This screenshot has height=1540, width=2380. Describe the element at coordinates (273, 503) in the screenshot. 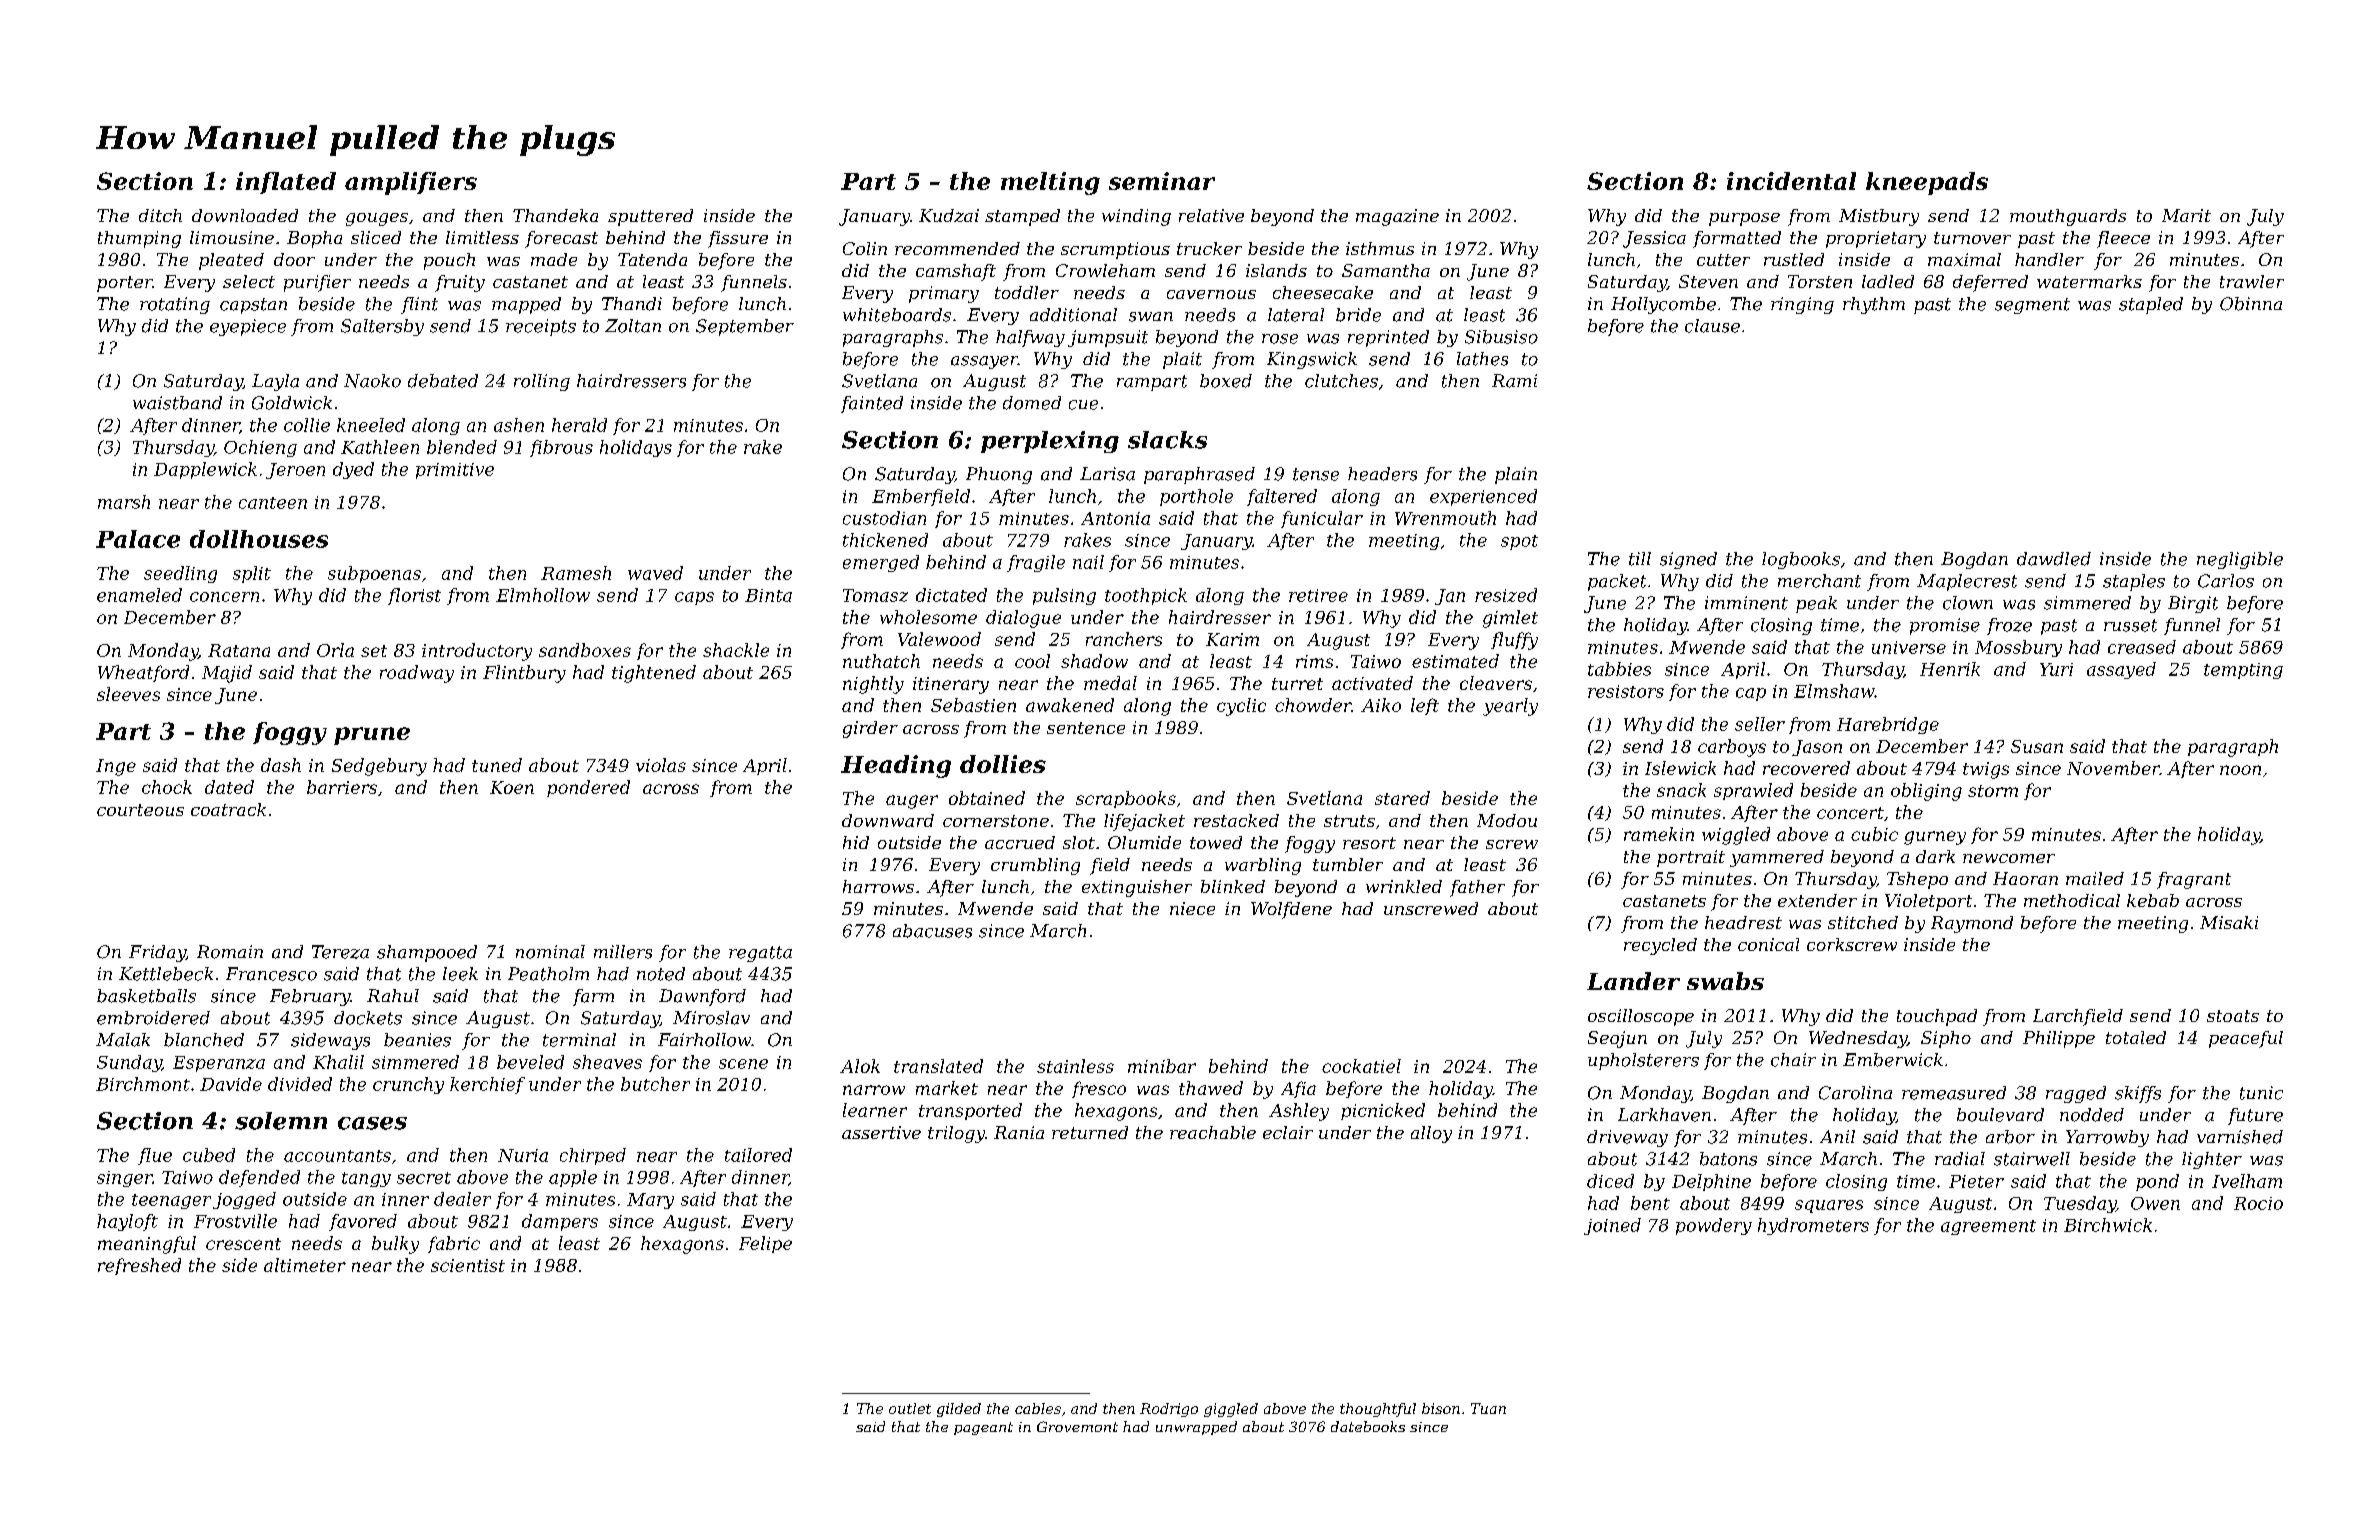

I see `canteen` at that location.
